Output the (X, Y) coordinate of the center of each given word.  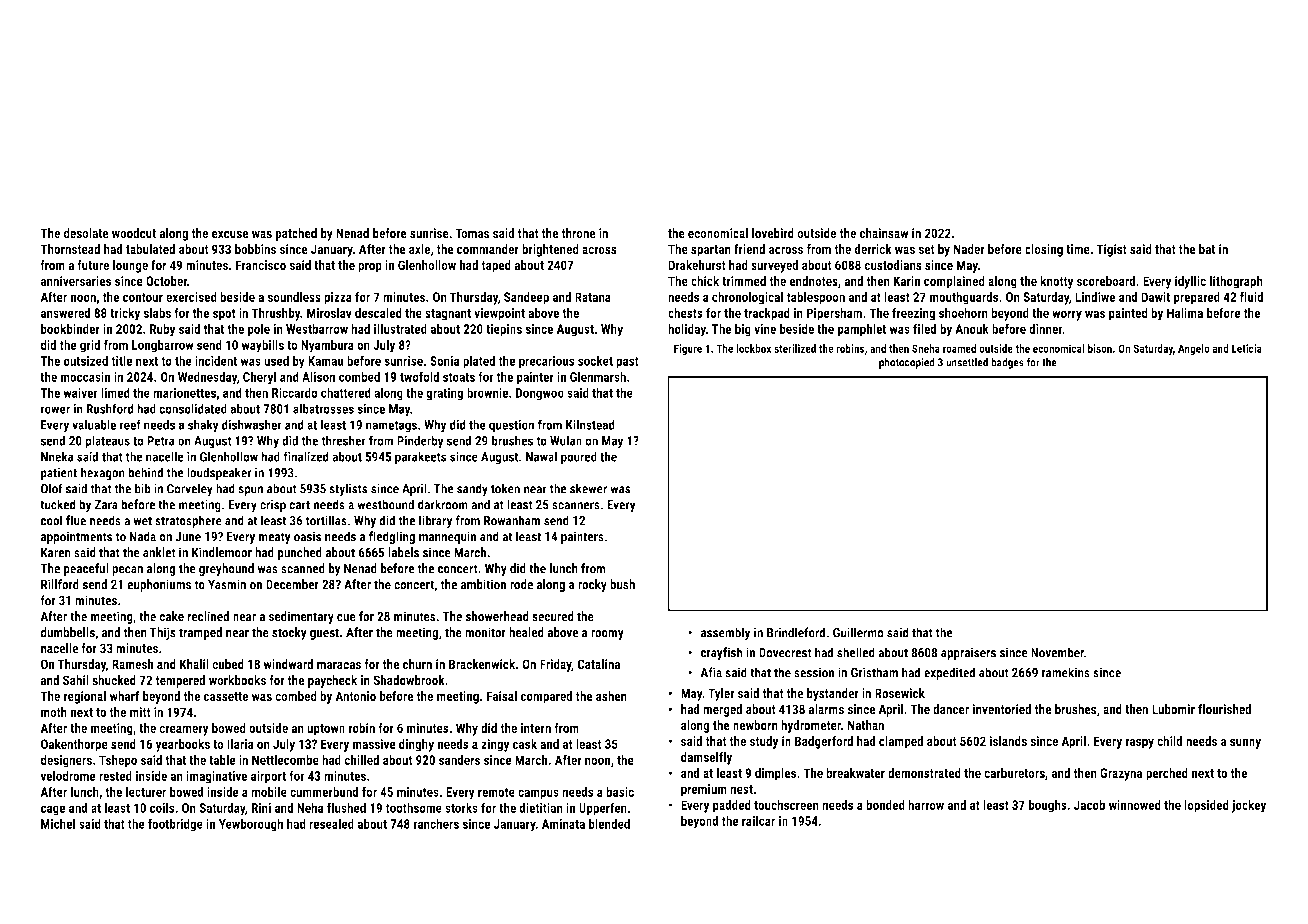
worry (1067, 315)
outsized (85, 360)
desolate (86, 233)
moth (54, 712)
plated (479, 362)
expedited (949, 673)
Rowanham (512, 520)
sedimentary (301, 617)
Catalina (598, 664)
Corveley (190, 490)
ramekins (1066, 672)
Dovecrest (785, 653)
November (1057, 652)
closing (1044, 250)
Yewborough (251, 825)
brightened (550, 250)
